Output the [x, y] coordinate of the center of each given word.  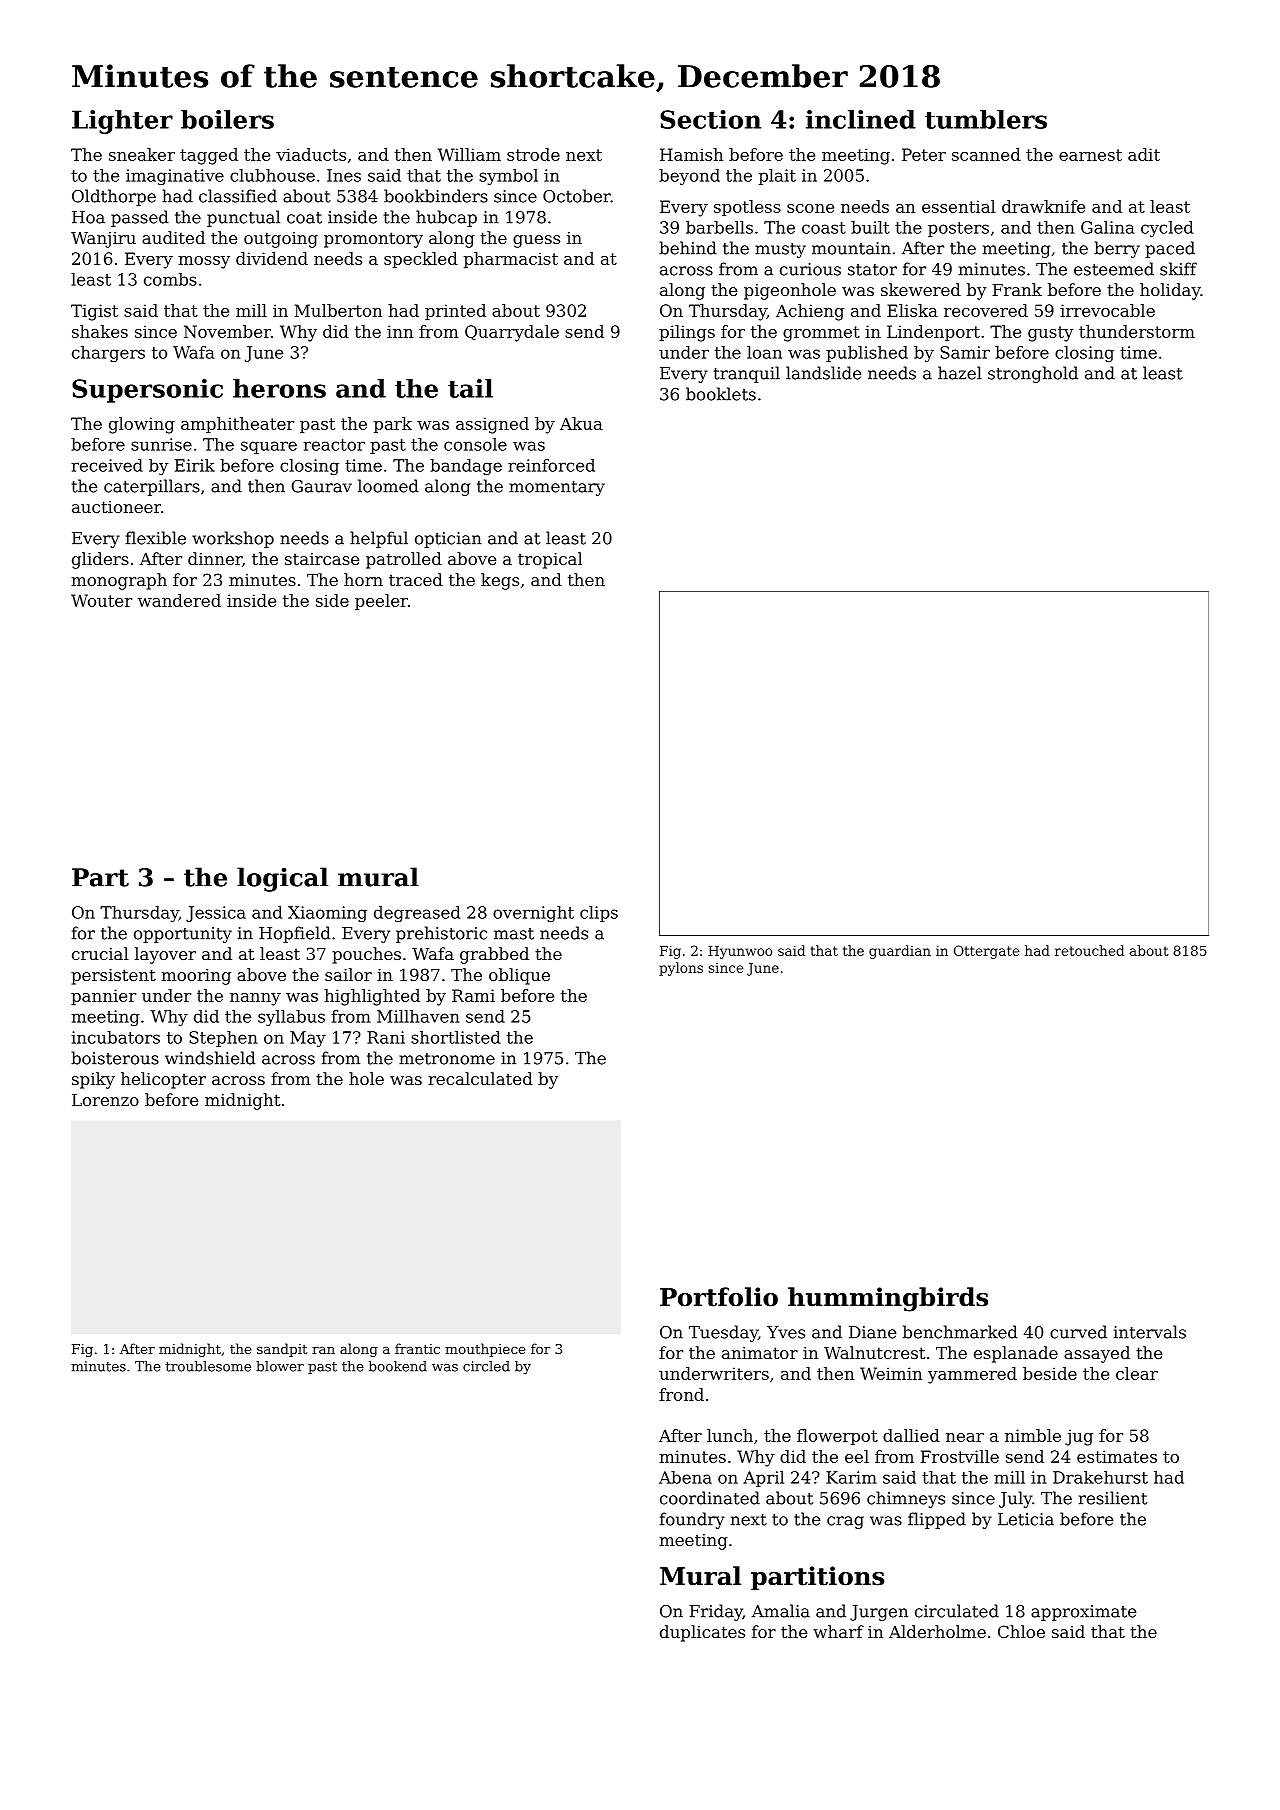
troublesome [208, 1366]
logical [282, 879]
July [1015, 1499]
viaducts [311, 154]
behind [688, 248]
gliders [100, 560]
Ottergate [987, 952]
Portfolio [719, 1297]
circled [486, 1366]
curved [1078, 1332]
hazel [960, 373]
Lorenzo [105, 1100]
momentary [557, 488]
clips [599, 914]
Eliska [912, 310]
